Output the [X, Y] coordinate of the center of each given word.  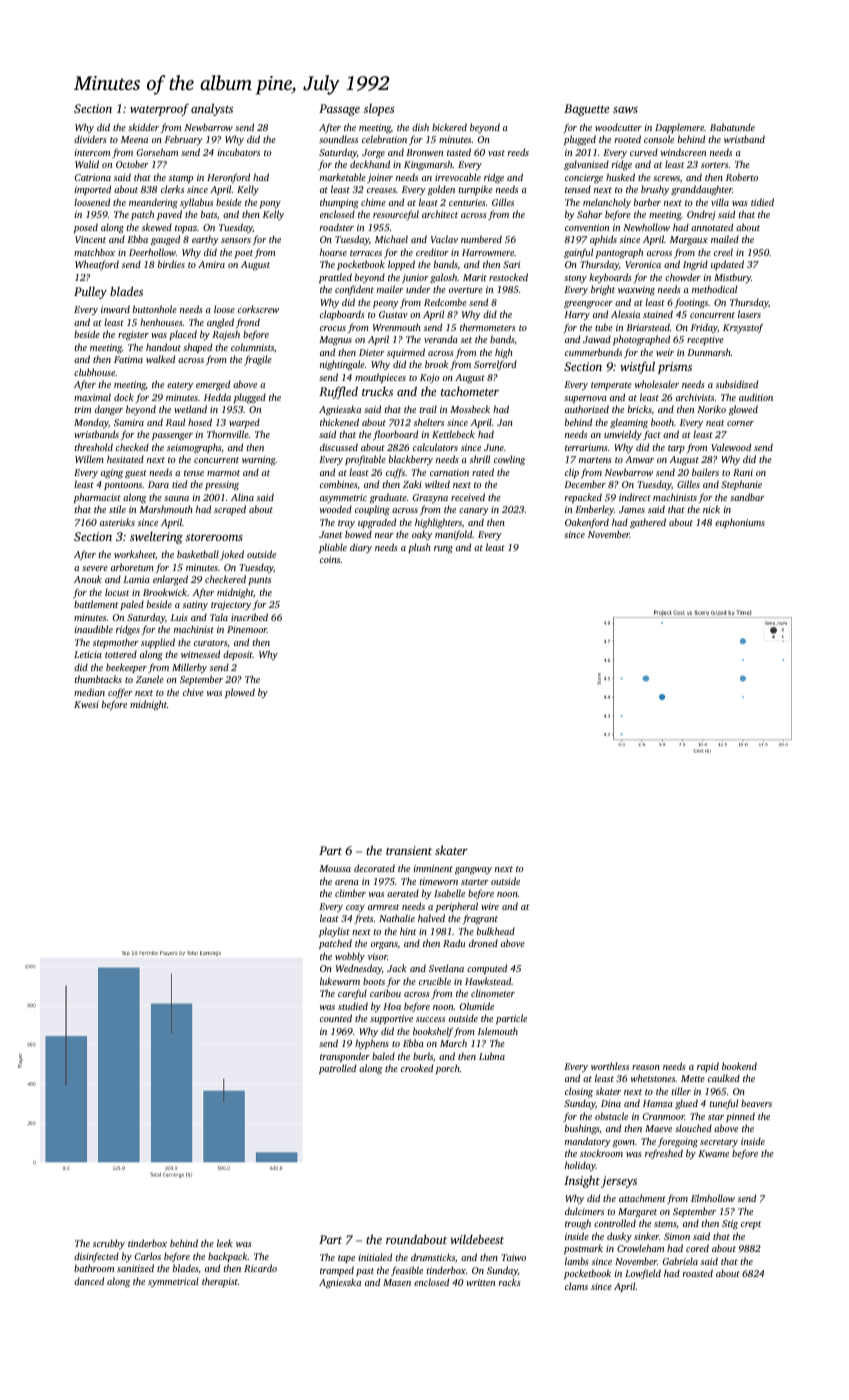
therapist [220, 1282]
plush [419, 548]
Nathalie [397, 918]
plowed [240, 693]
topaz [186, 229]
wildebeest [477, 1239]
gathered [648, 523]
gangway [473, 870]
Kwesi [86, 704]
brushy [655, 190]
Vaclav [444, 239]
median [89, 692]
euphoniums [740, 523]
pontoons [123, 486]
